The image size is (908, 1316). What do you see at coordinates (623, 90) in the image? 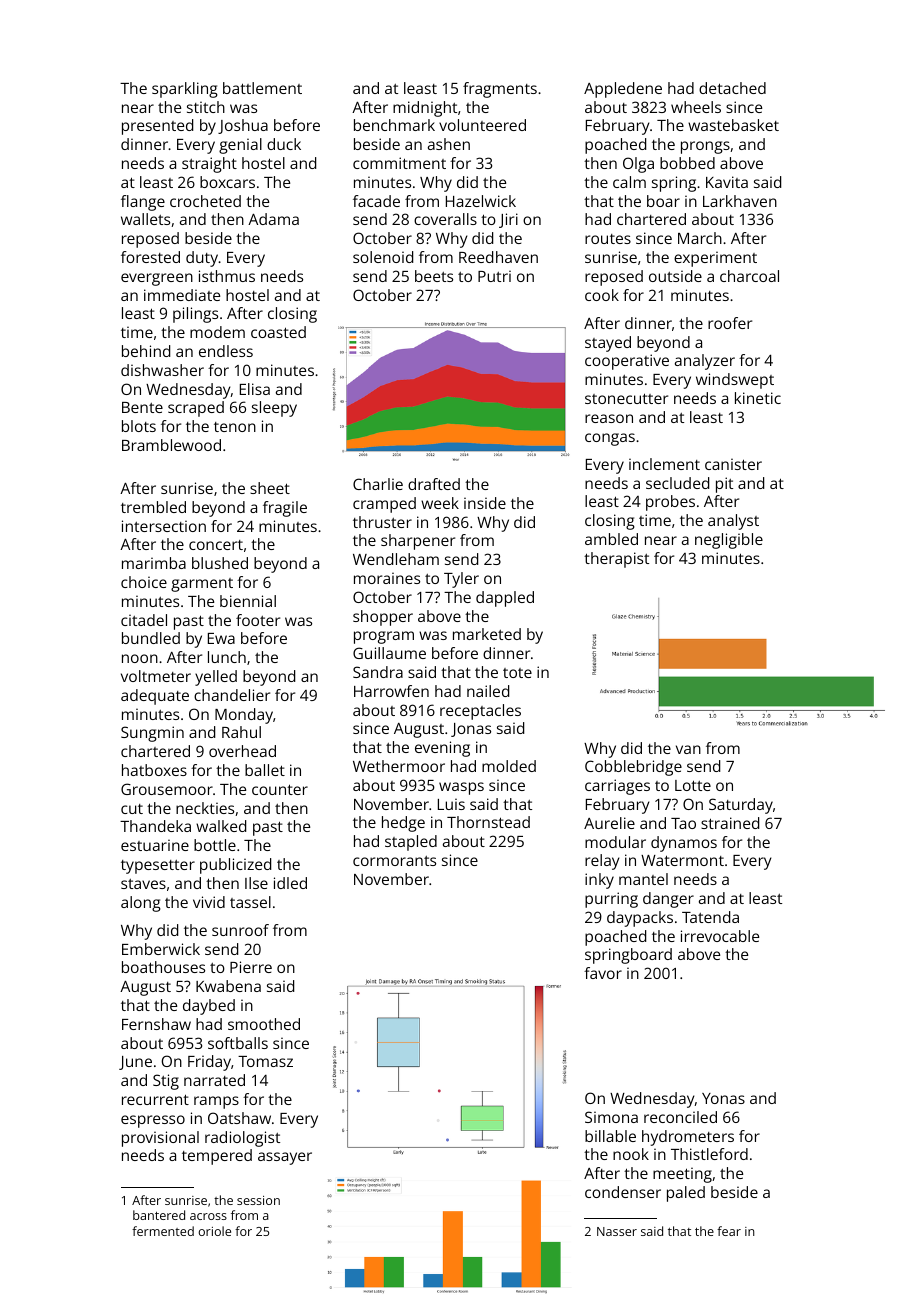
I see `Appledene` at bounding box center [623, 90].
